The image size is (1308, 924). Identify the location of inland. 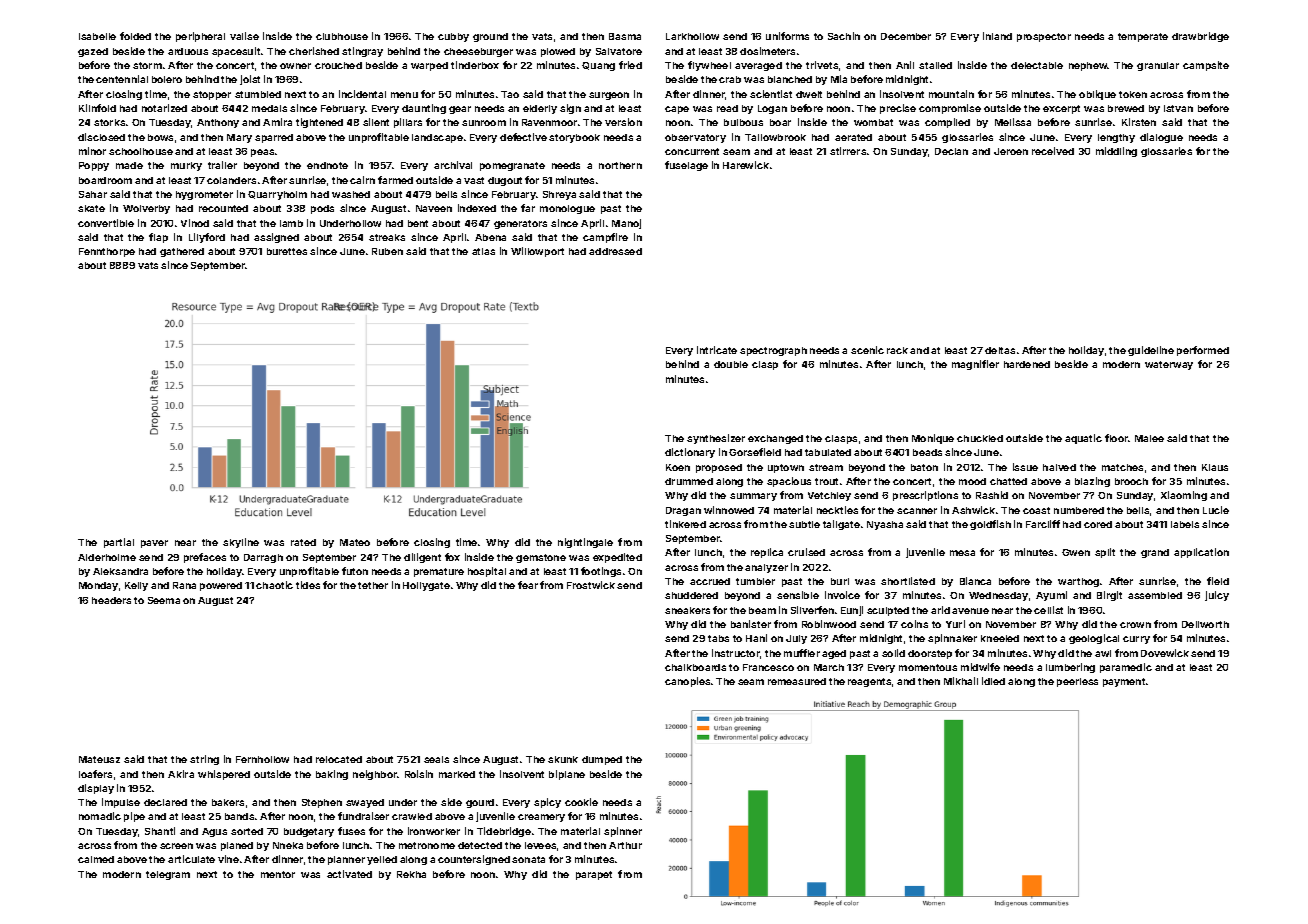
(997, 36).
